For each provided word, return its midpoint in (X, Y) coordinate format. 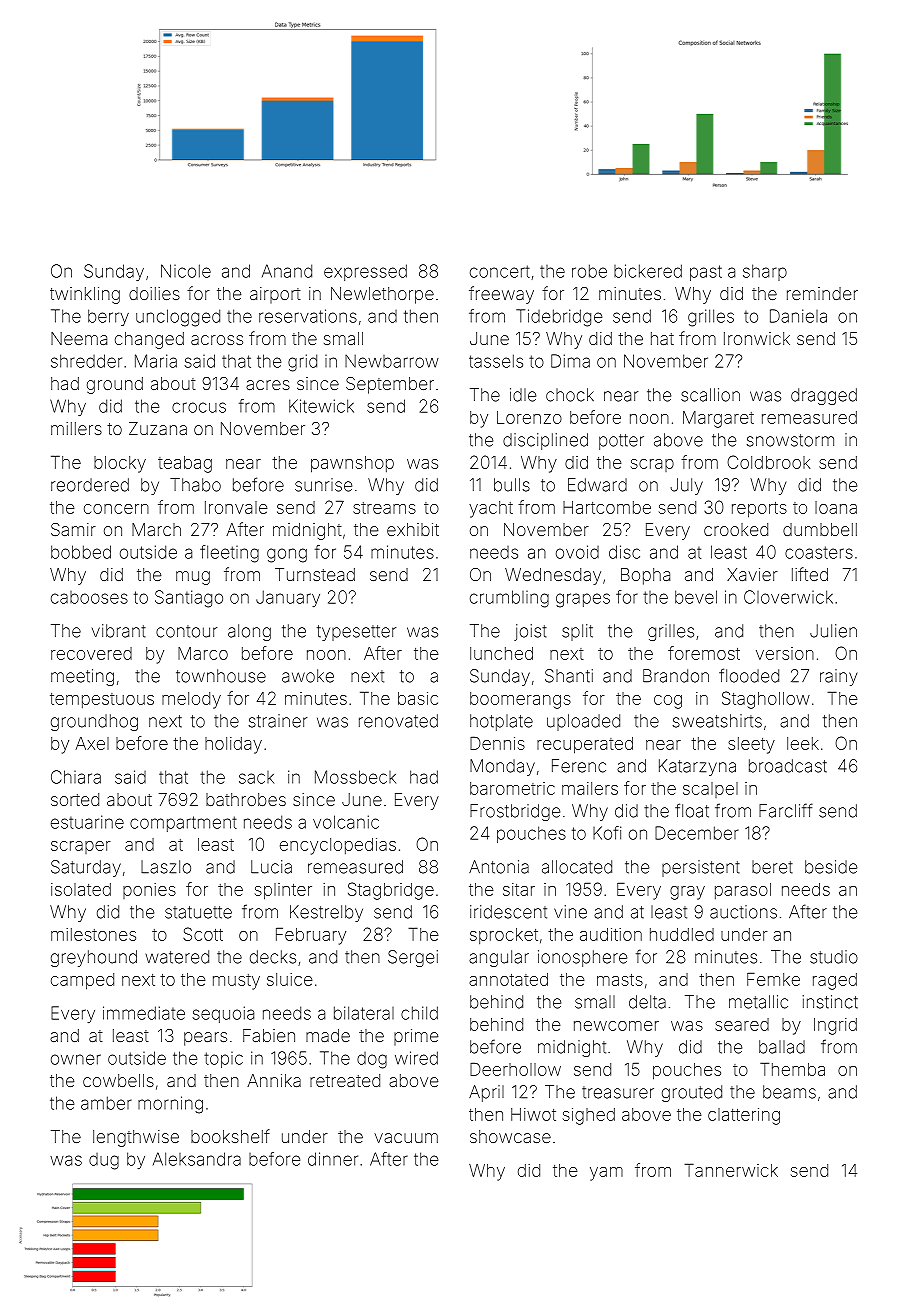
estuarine (87, 822)
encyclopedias (338, 846)
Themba (792, 1069)
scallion (710, 395)
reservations (308, 316)
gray (687, 893)
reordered (90, 485)
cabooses (89, 597)
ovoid (577, 552)
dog (372, 1060)
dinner (333, 1159)
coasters (819, 552)
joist (530, 632)
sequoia (223, 1014)
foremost (704, 653)
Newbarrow (392, 361)
